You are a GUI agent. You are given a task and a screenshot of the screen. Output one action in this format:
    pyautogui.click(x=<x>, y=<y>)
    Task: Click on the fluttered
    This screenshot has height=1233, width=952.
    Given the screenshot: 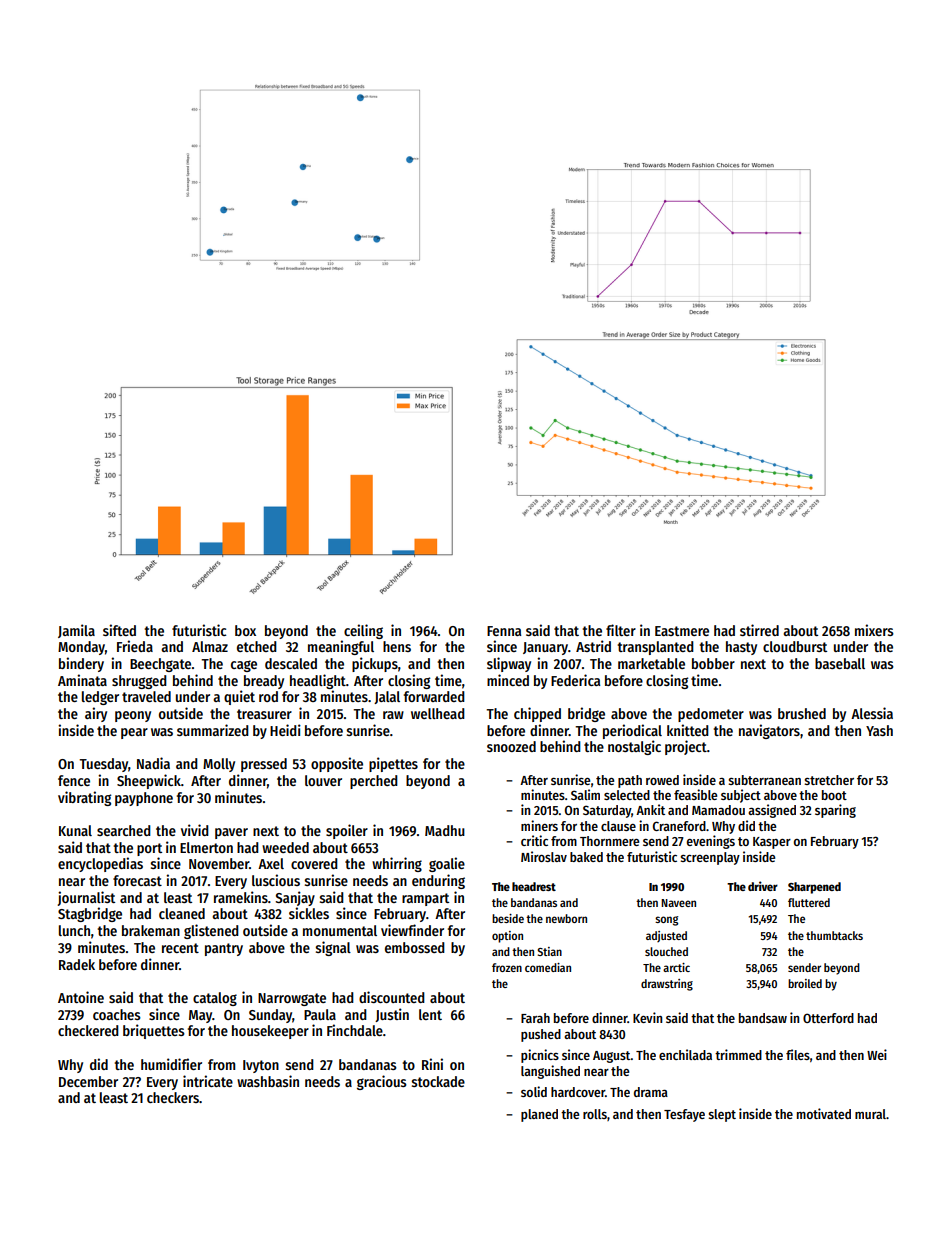 What is the action you would take?
    pyautogui.click(x=809, y=902)
